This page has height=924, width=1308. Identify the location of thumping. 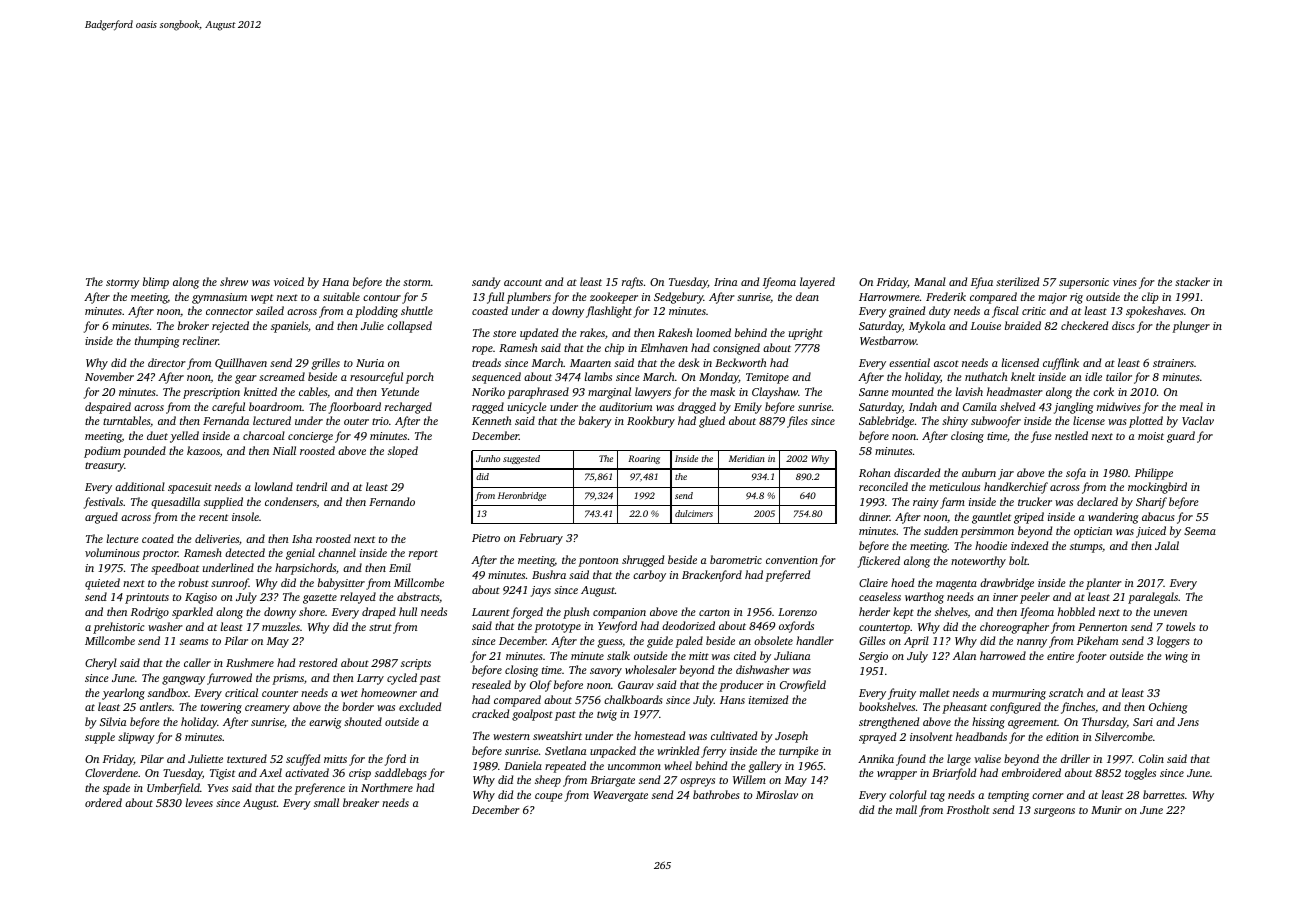
(157, 342).
